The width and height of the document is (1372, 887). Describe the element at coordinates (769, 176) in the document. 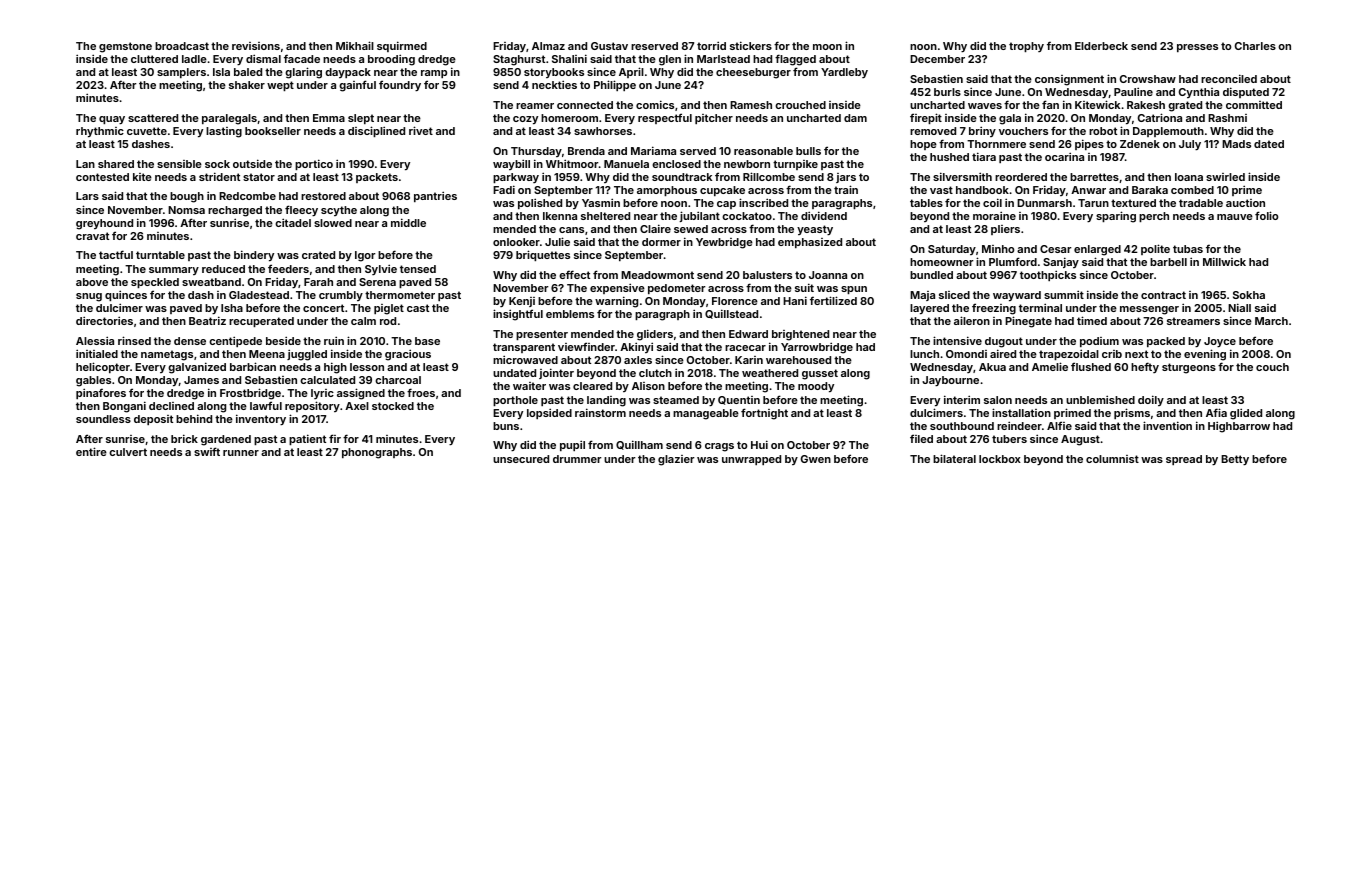

I see `Rillcombe` at that location.
